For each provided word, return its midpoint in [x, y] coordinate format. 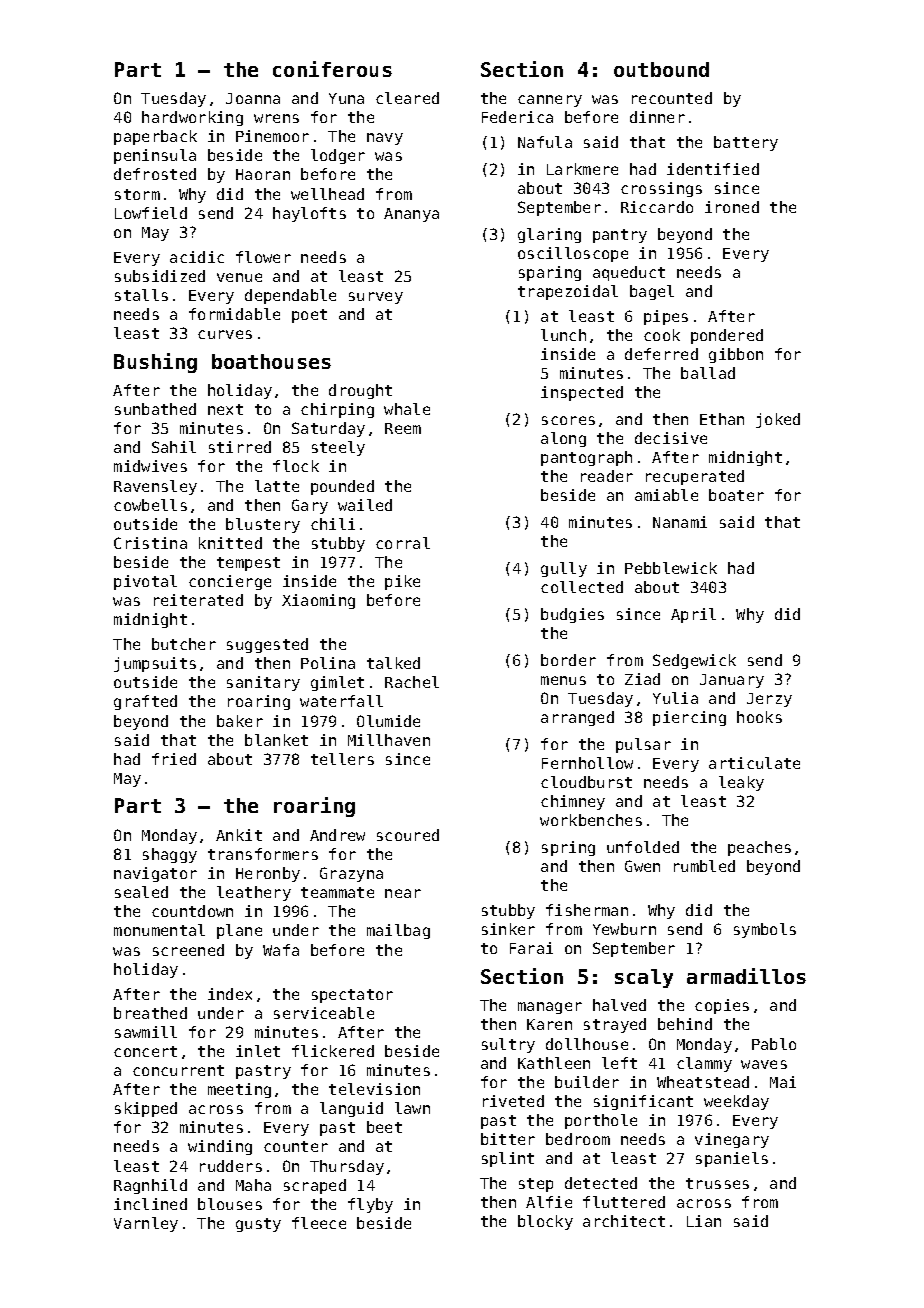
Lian [704, 1221]
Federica [517, 117]
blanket [276, 740]
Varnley [146, 1224]
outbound [661, 69]
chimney [573, 802]
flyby [370, 1205]
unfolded [643, 847]
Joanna [253, 98]
